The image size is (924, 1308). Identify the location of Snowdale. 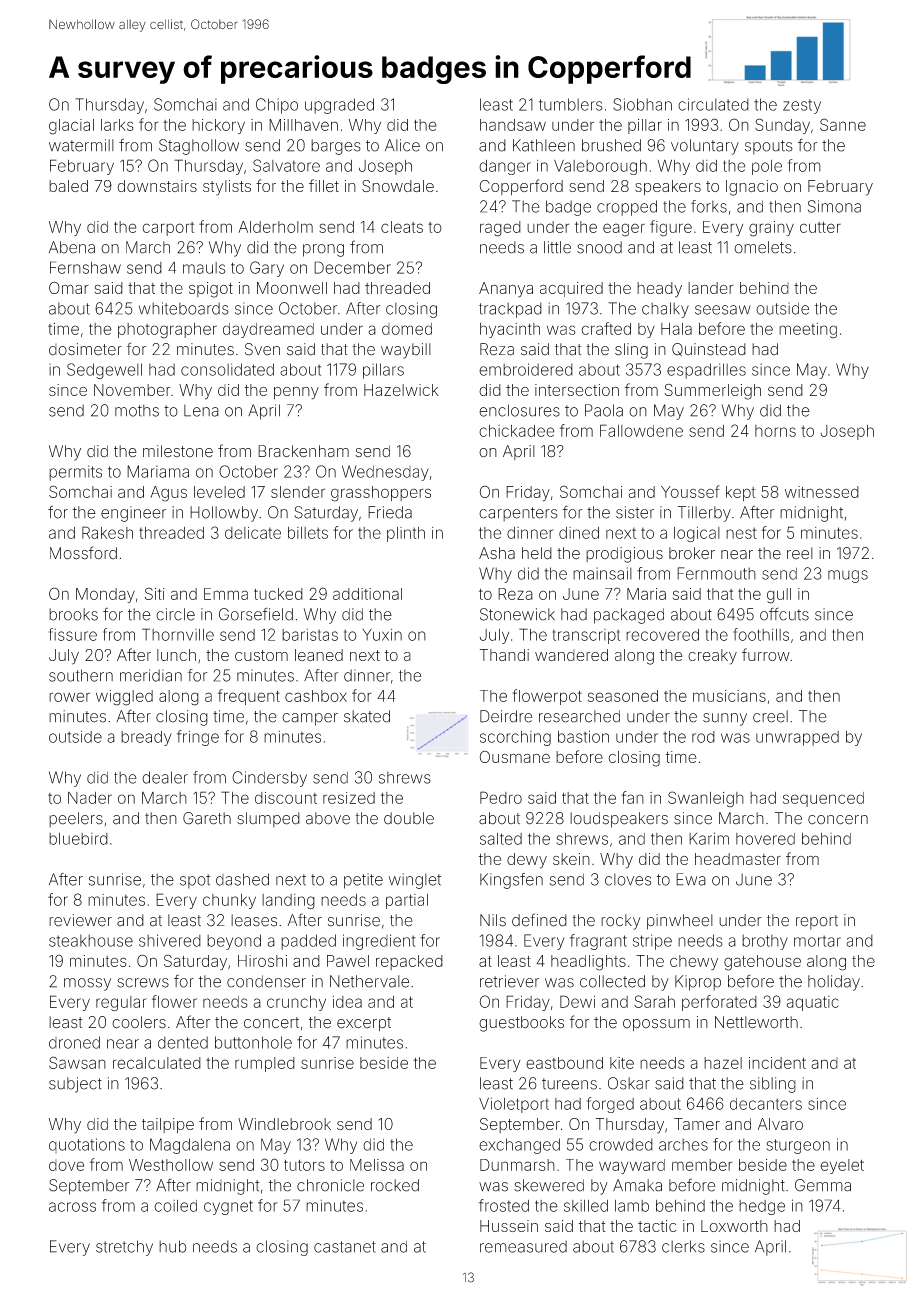
(398, 186).
